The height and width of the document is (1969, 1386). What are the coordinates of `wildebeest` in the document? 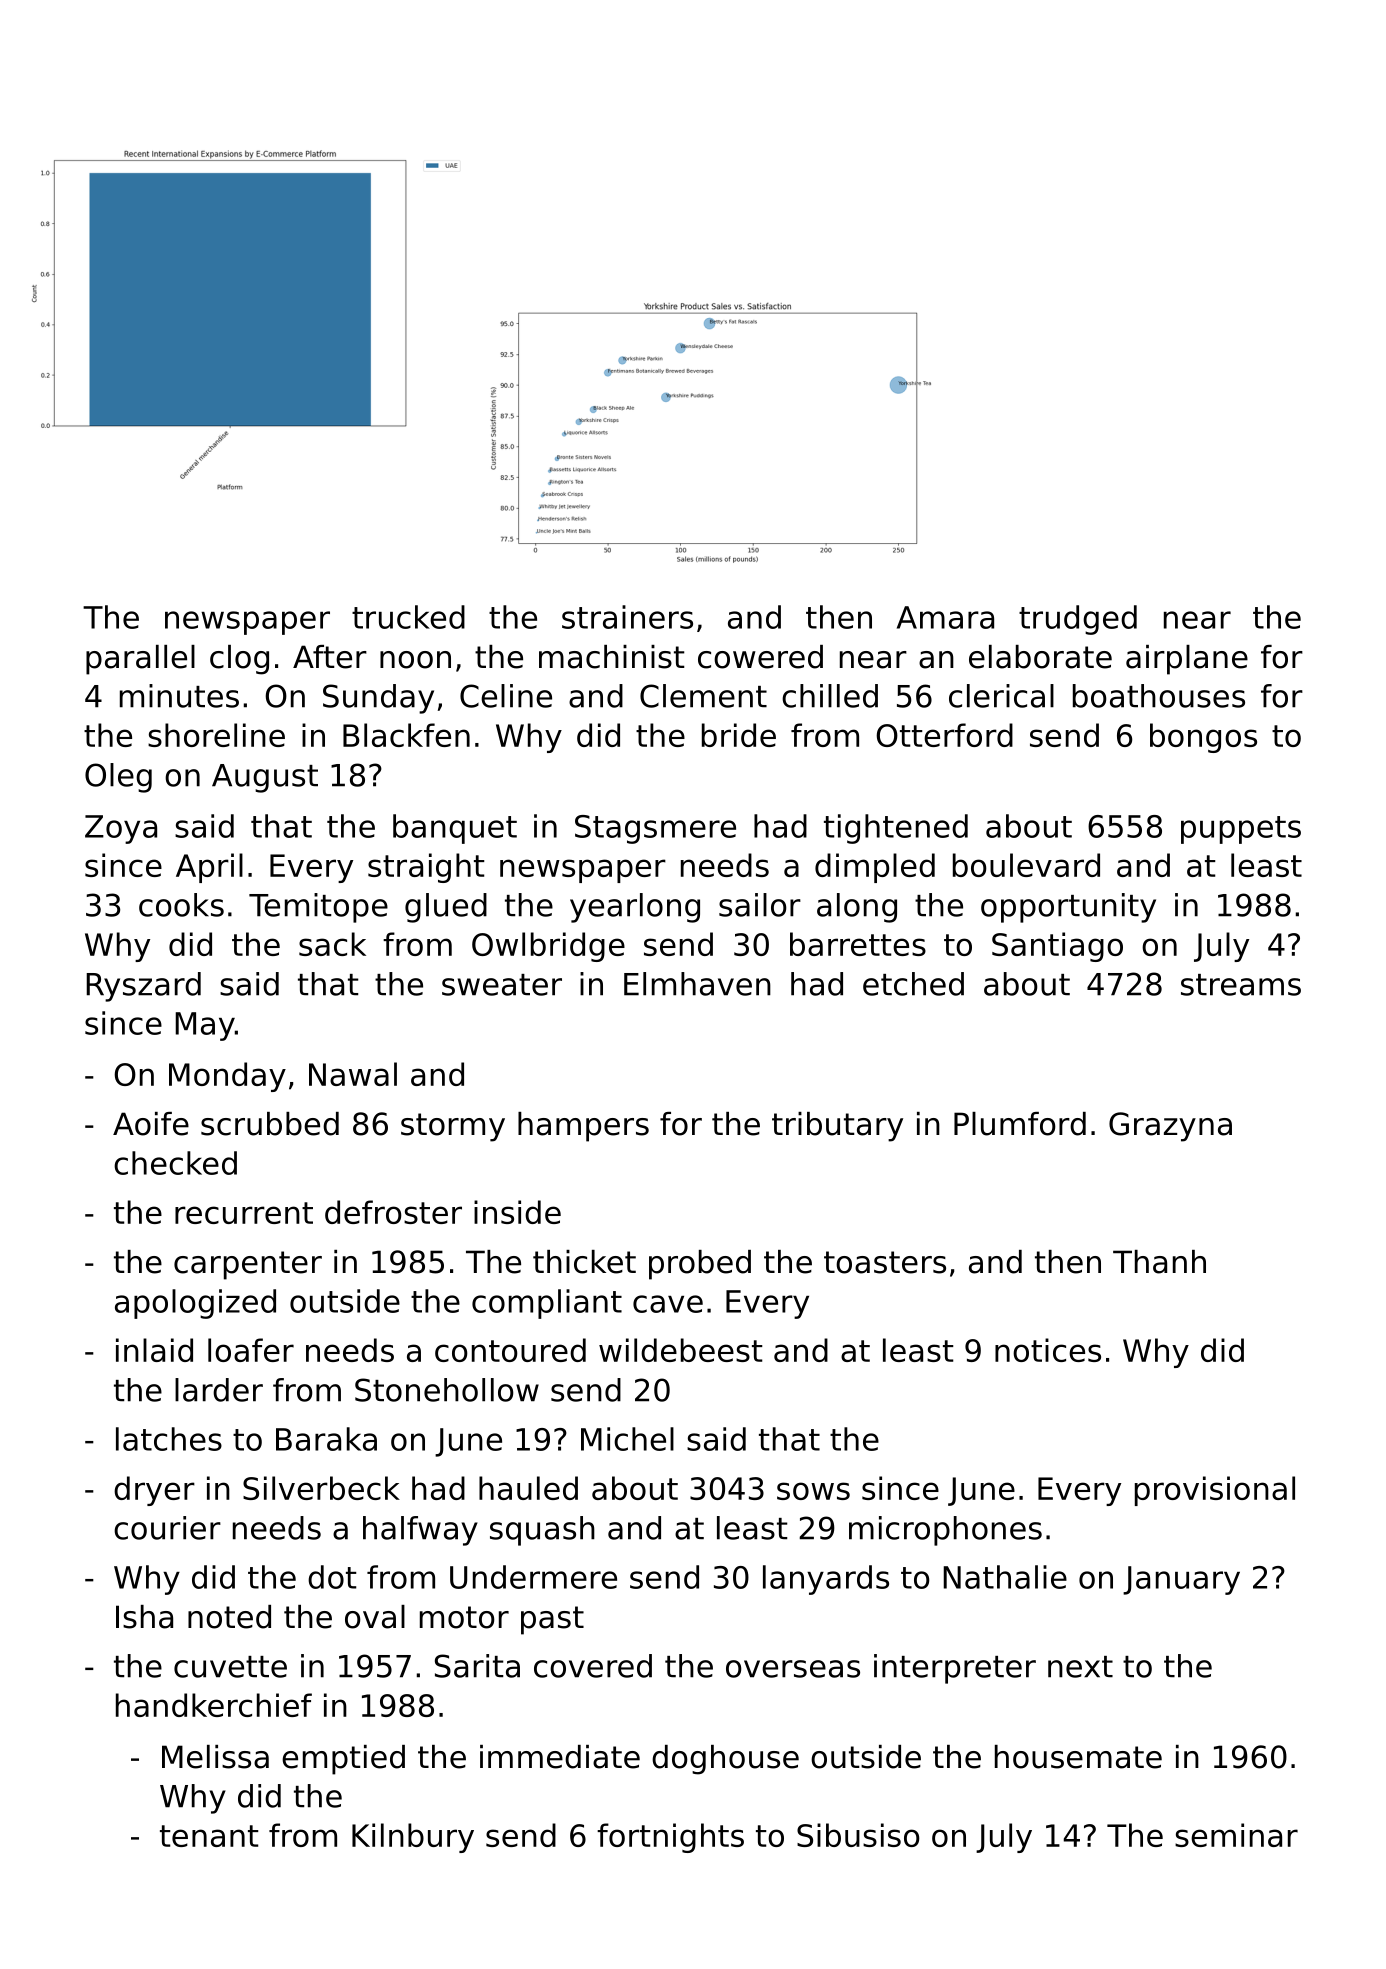 It's located at (681, 1350).
